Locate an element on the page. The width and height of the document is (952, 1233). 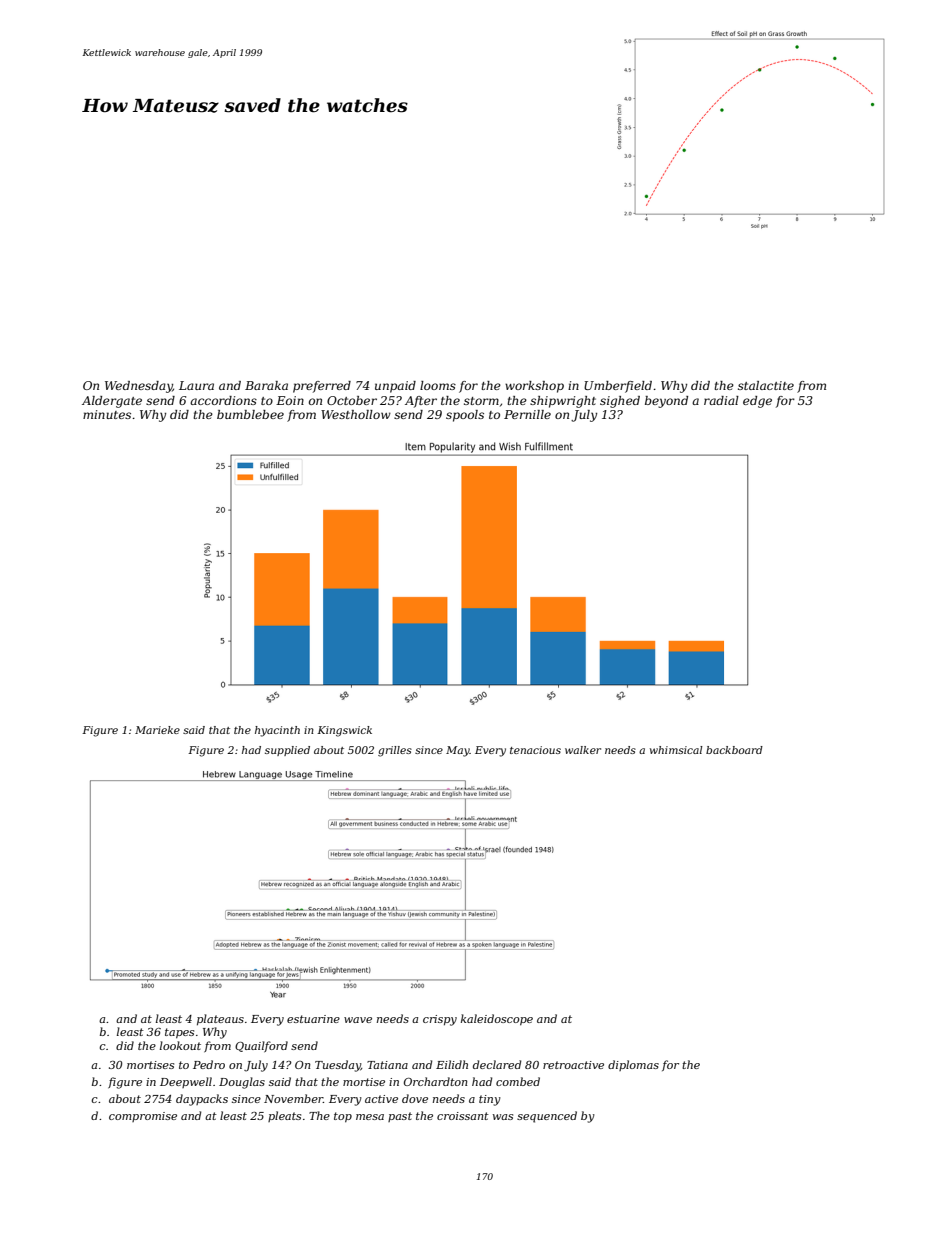
tiny is located at coordinates (490, 1100).
